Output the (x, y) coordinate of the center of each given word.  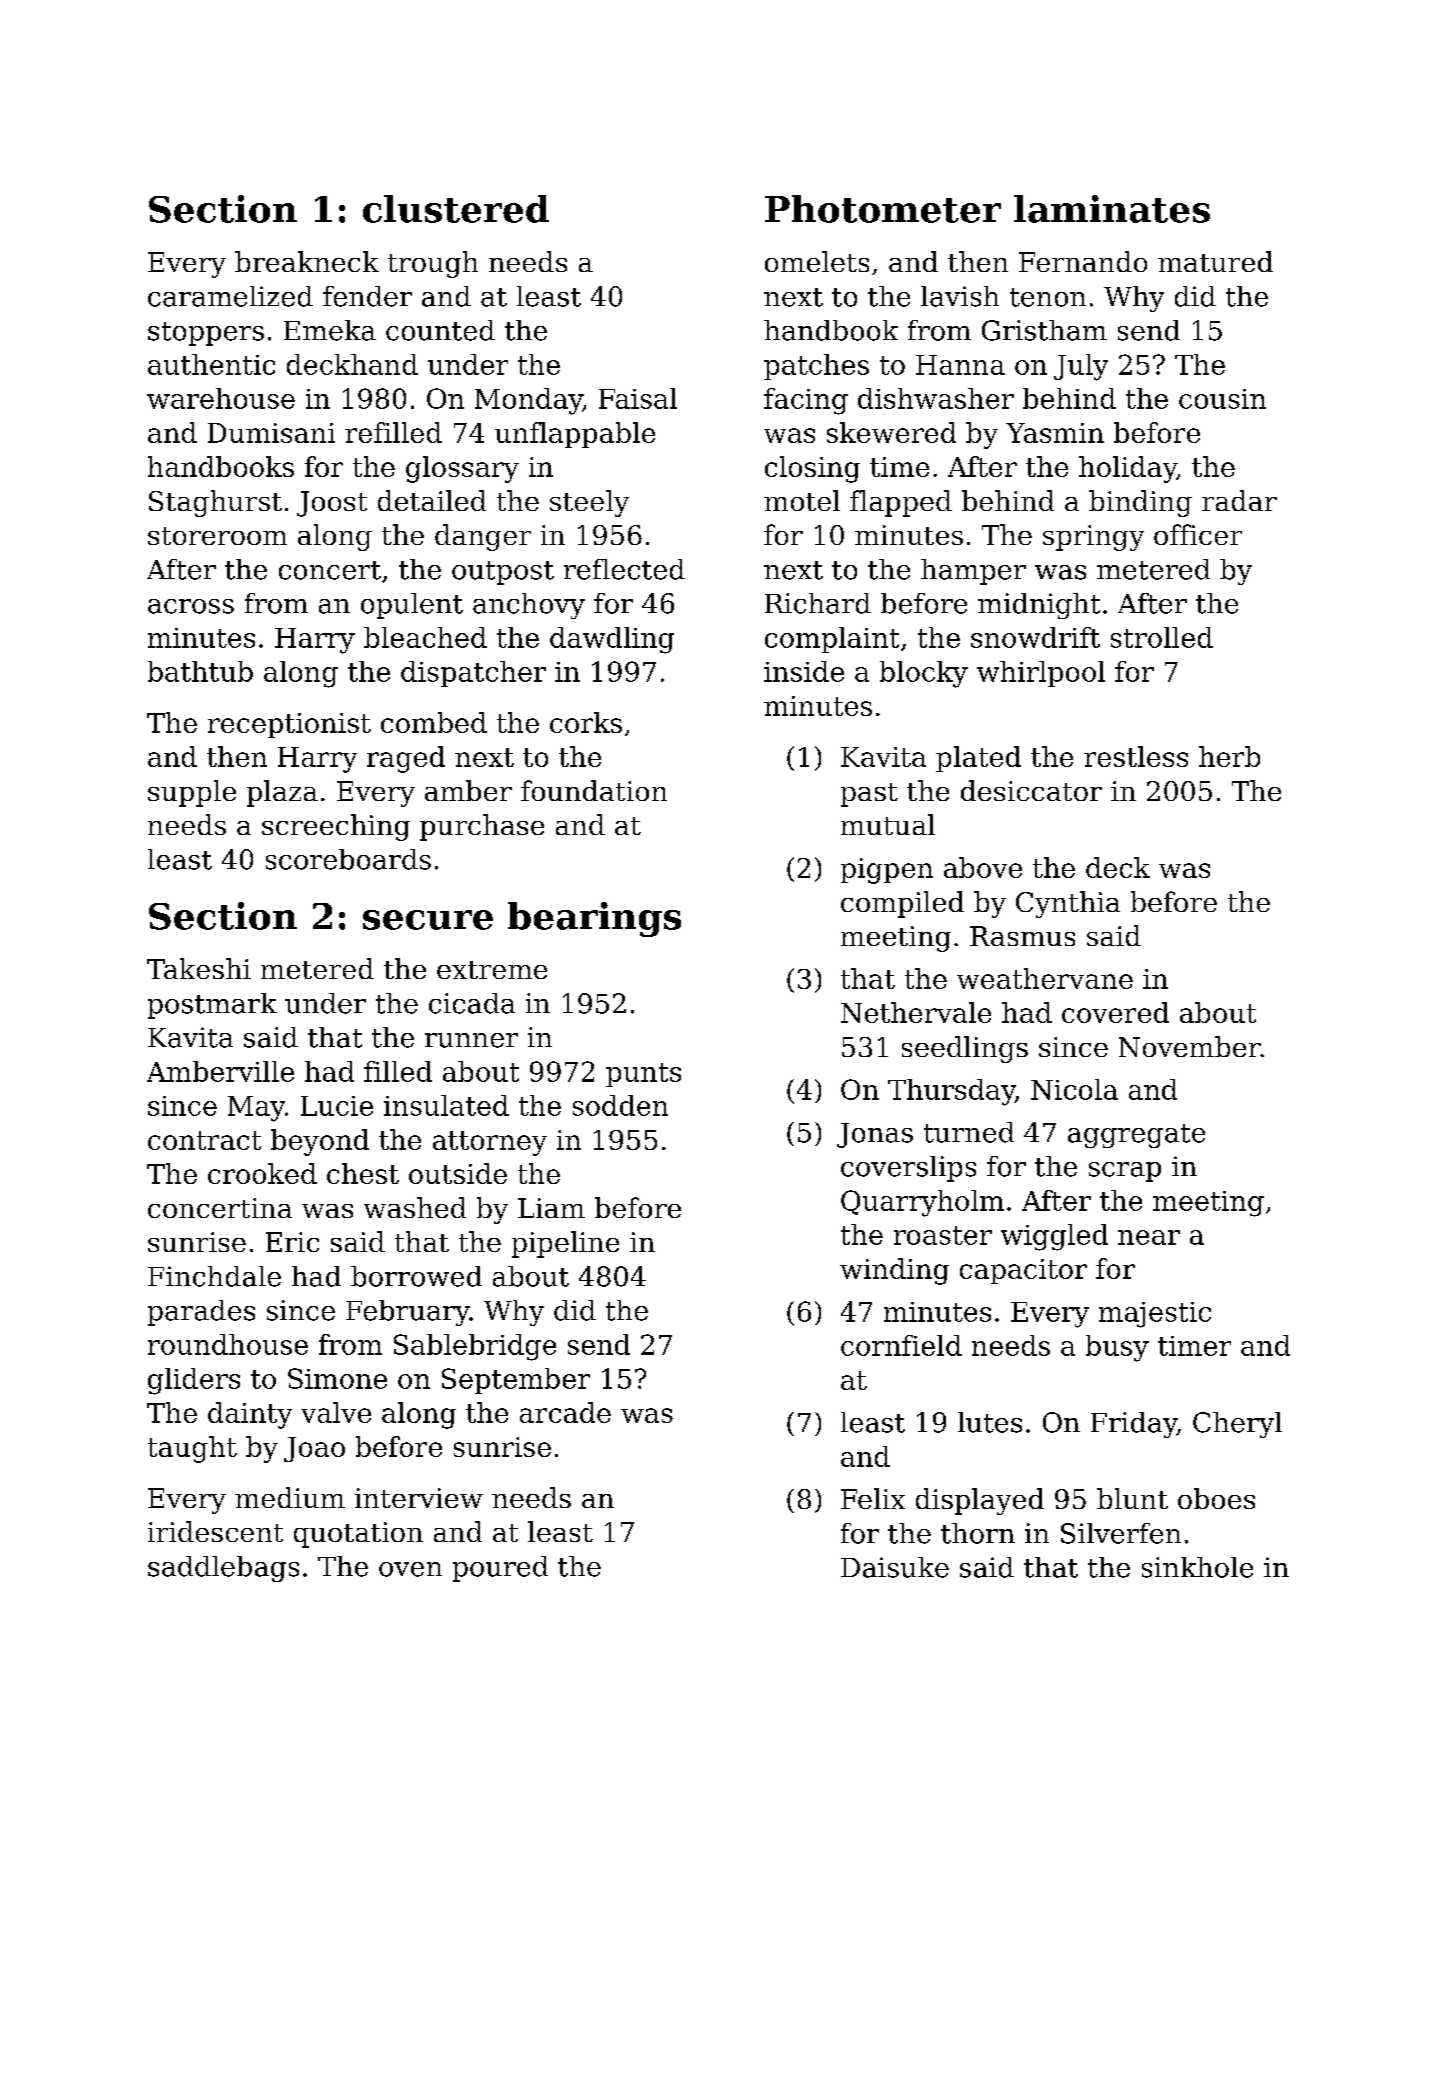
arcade (565, 1412)
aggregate (1136, 1136)
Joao (314, 1449)
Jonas (875, 1135)
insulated (446, 1105)
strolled (1162, 637)
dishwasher (936, 398)
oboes (1216, 1498)
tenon (1048, 297)
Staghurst (215, 503)
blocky (924, 674)
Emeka (330, 330)
